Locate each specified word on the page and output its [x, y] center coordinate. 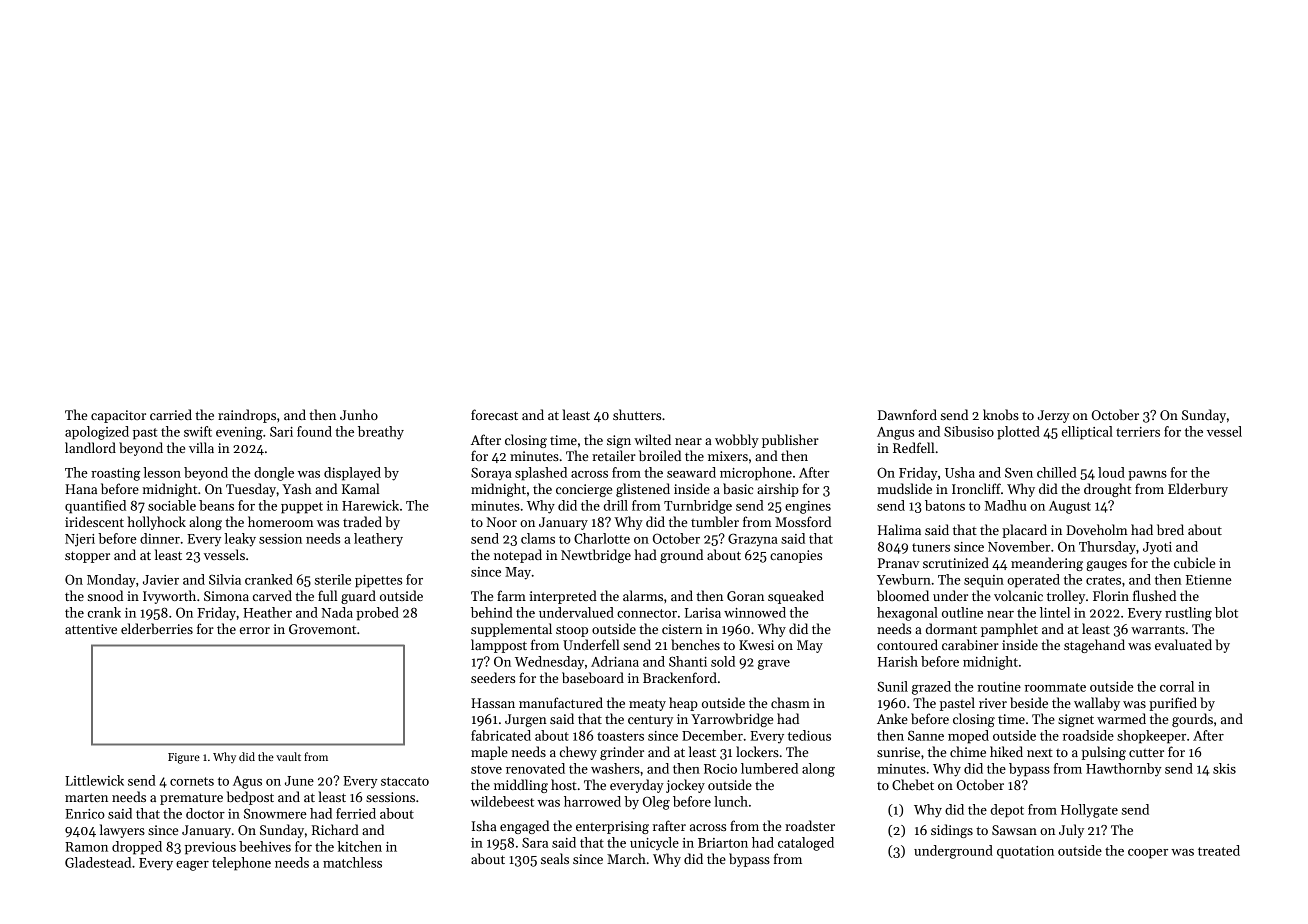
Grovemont [322, 629]
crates [1103, 580]
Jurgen [526, 720]
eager [192, 866]
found [314, 431]
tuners [931, 547]
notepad [518, 556]
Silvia [225, 579]
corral [1177, 686]
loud [1111, 472]
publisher [790, 441]
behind [492, 612]
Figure [184, 758]
